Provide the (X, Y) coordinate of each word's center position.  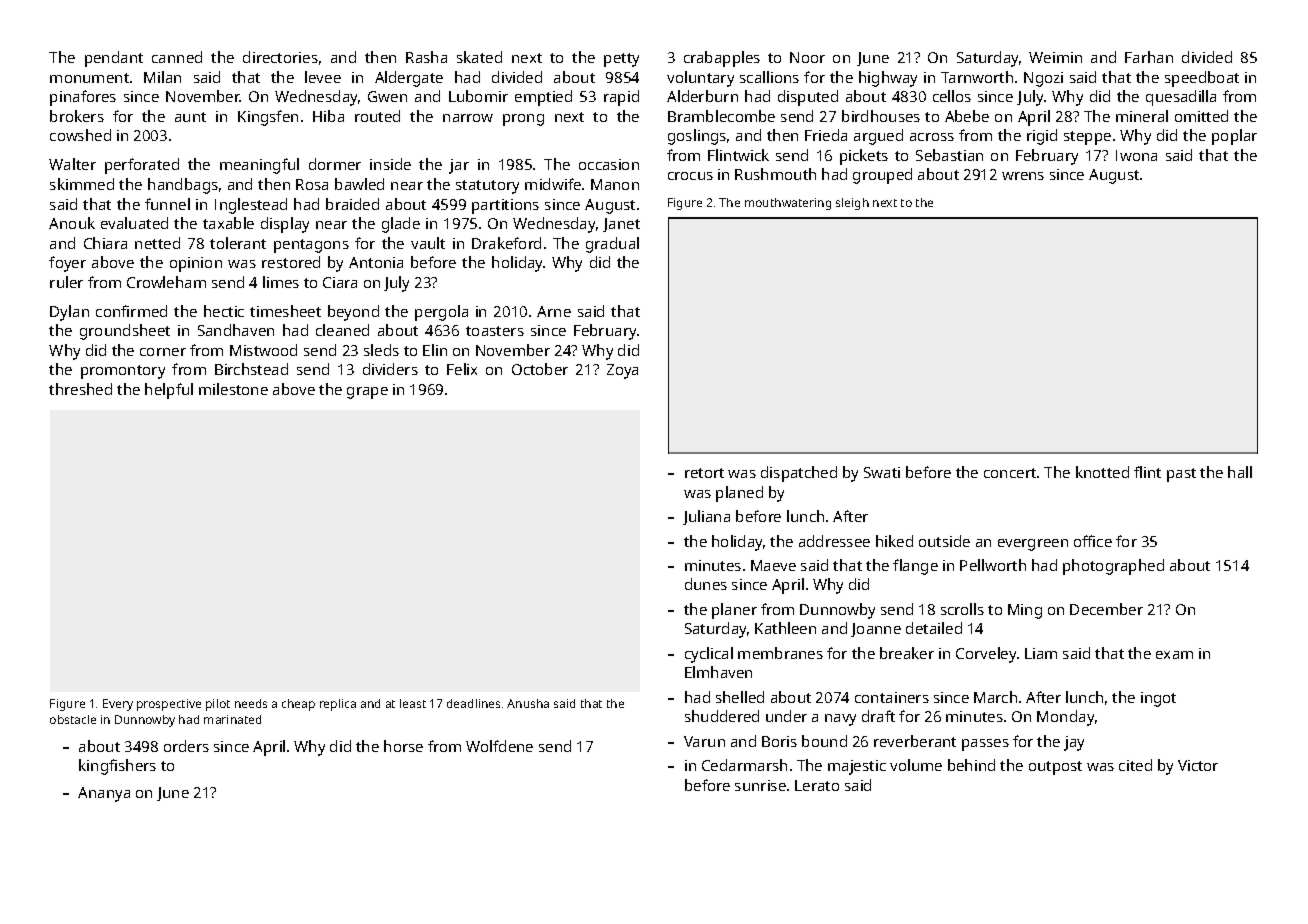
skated (479, 57)
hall (1240, 472)
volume (916, 765)
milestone (233, 389)
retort (704, 473)
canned (177, 57)
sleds (381, 350)
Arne (554, 311)
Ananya (104, 794)
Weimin (1055, 57)
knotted (1102, 472)
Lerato (817, 785)
